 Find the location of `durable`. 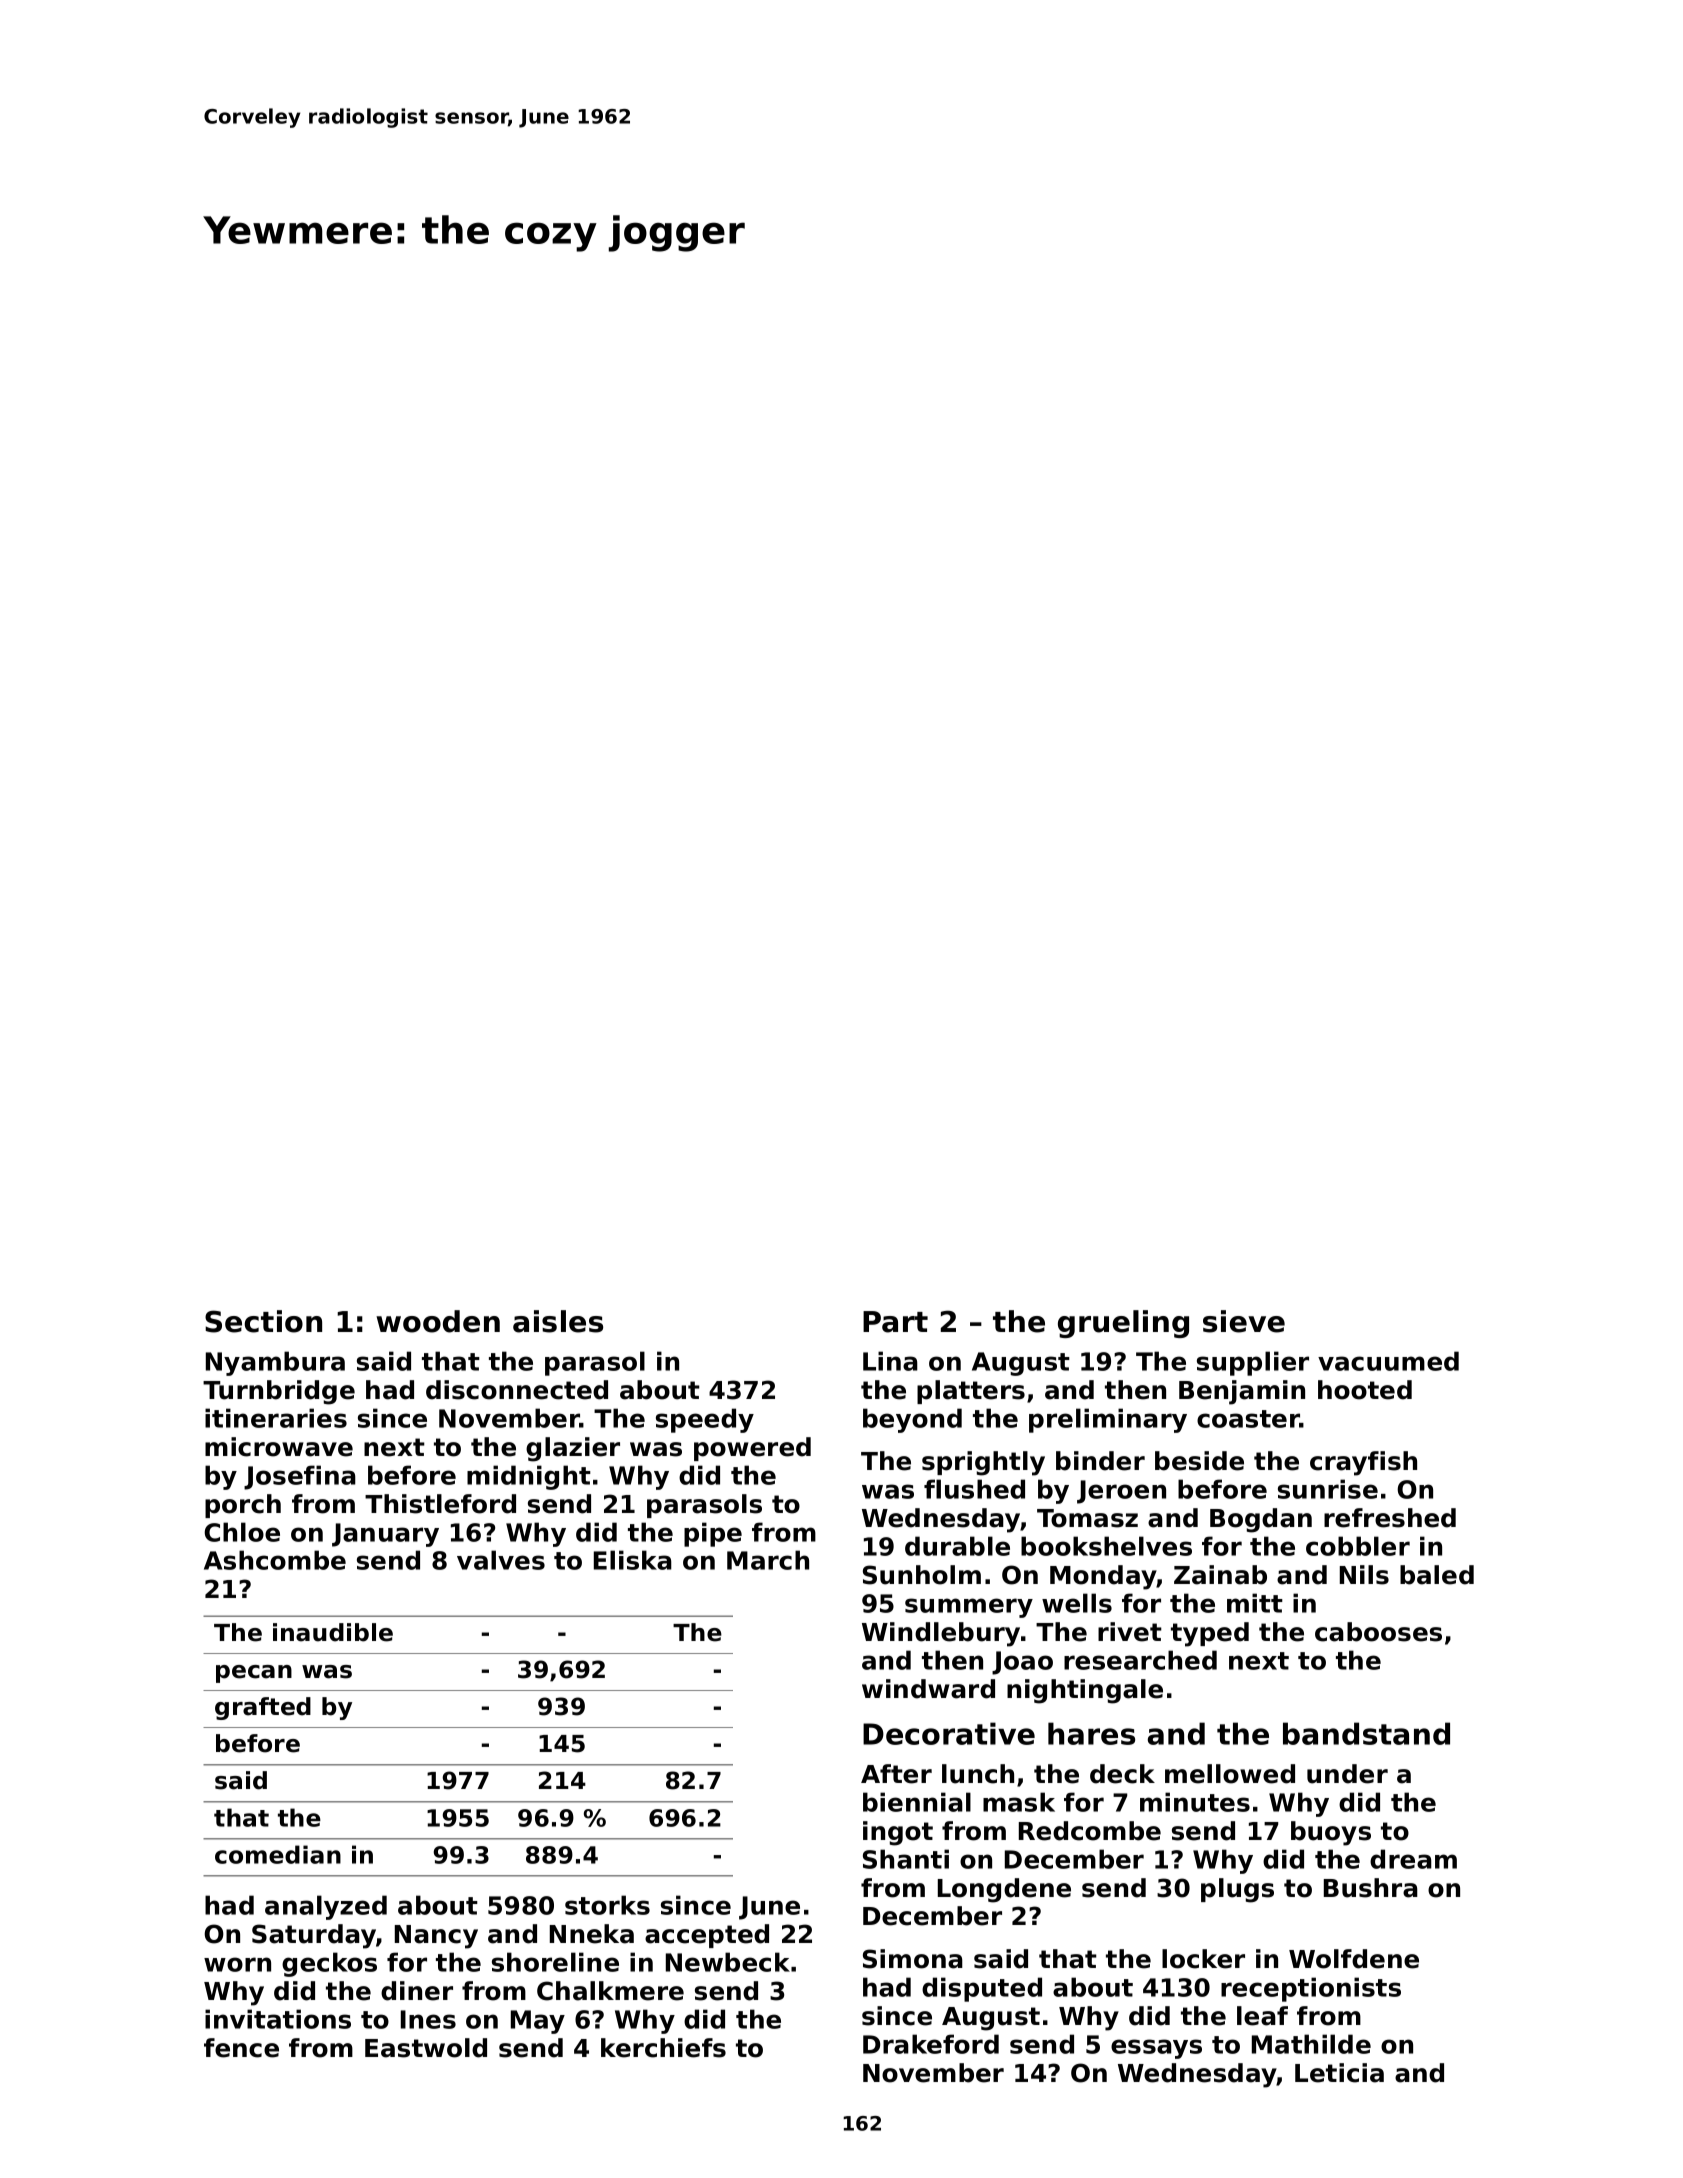

durable is located at coordinates (957, 1546).
